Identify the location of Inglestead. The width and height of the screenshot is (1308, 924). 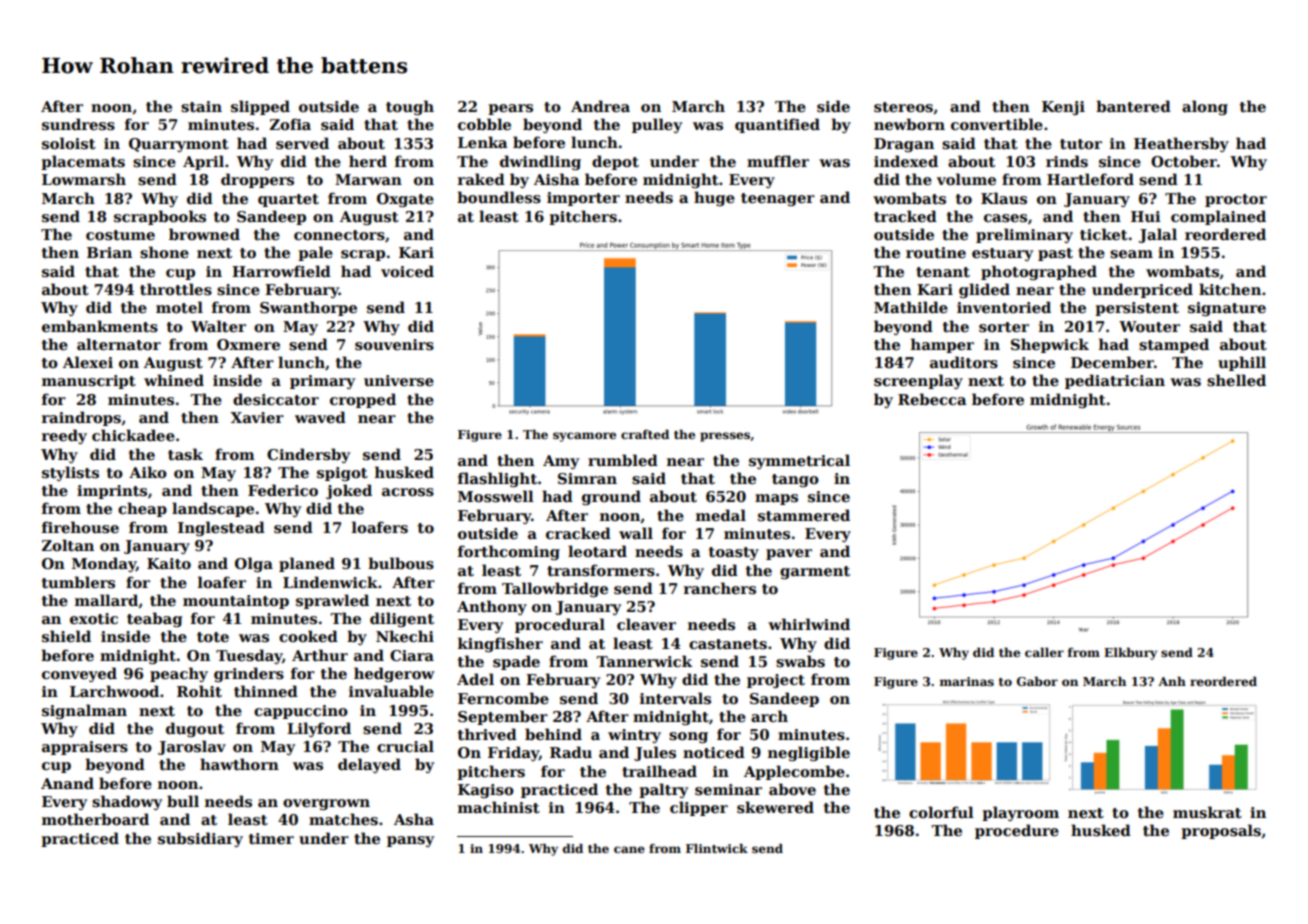
(221, 528).
